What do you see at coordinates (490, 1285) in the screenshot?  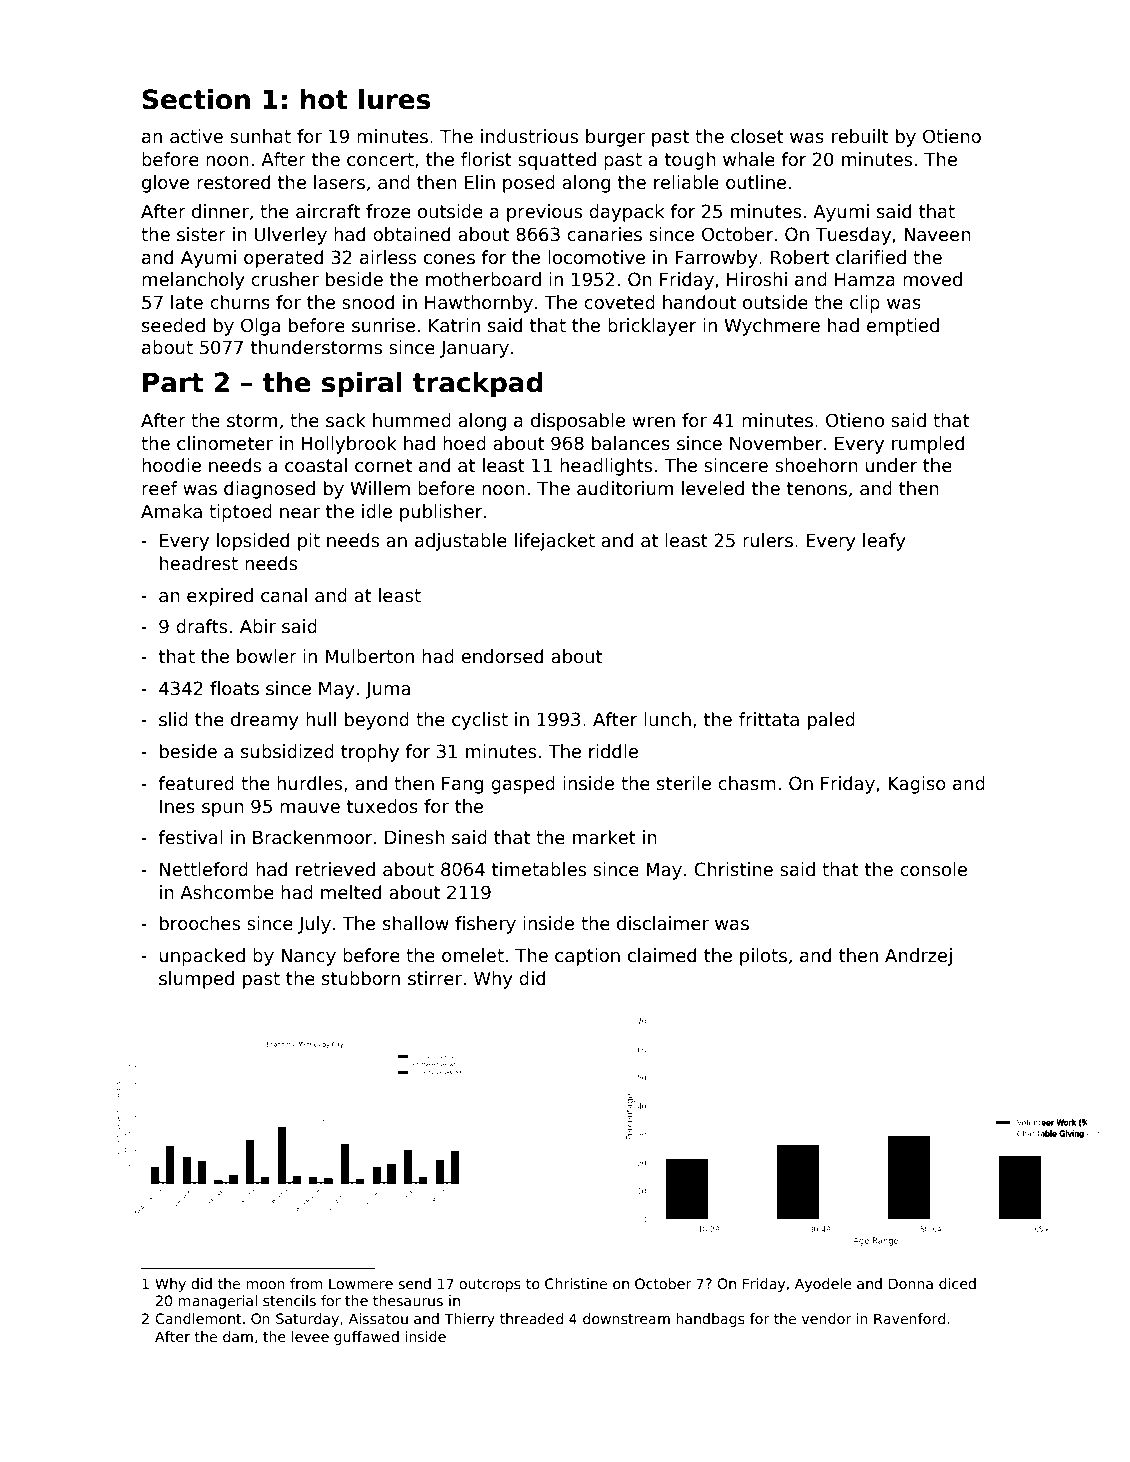 I see `outcrops` at bounding box center [490, 1285].
